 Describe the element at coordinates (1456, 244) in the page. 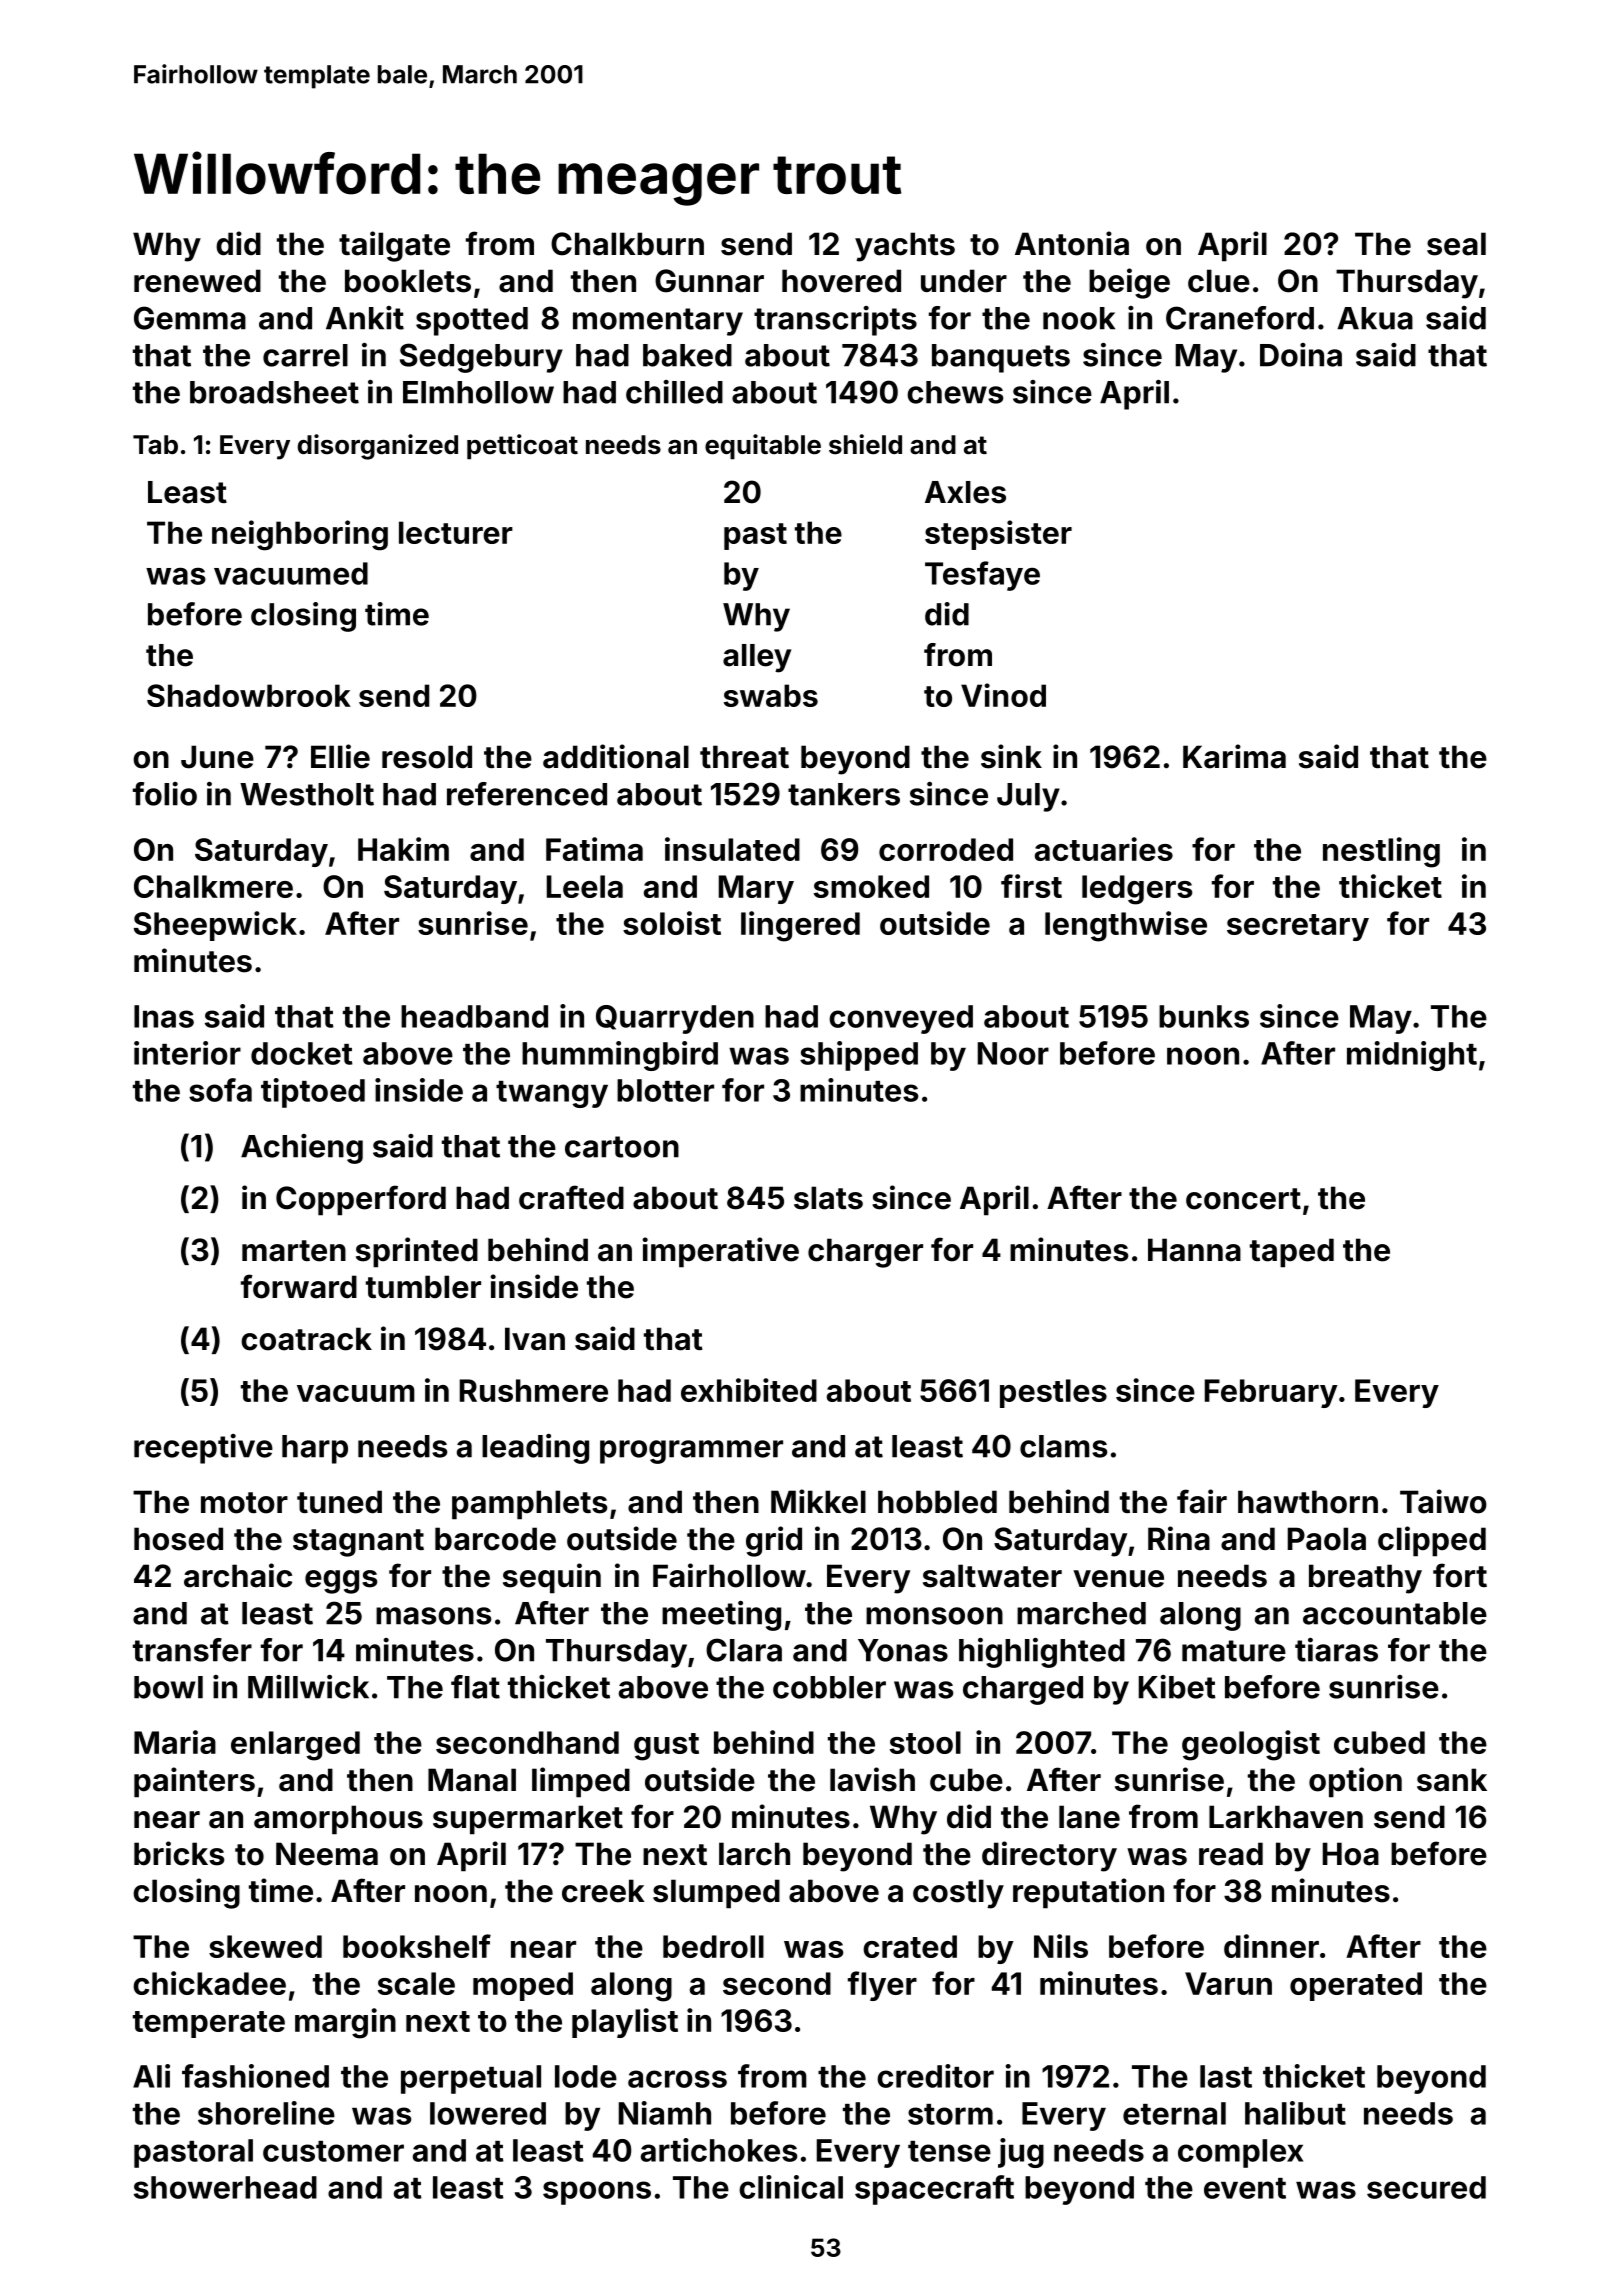

I see `seal` at that location.
